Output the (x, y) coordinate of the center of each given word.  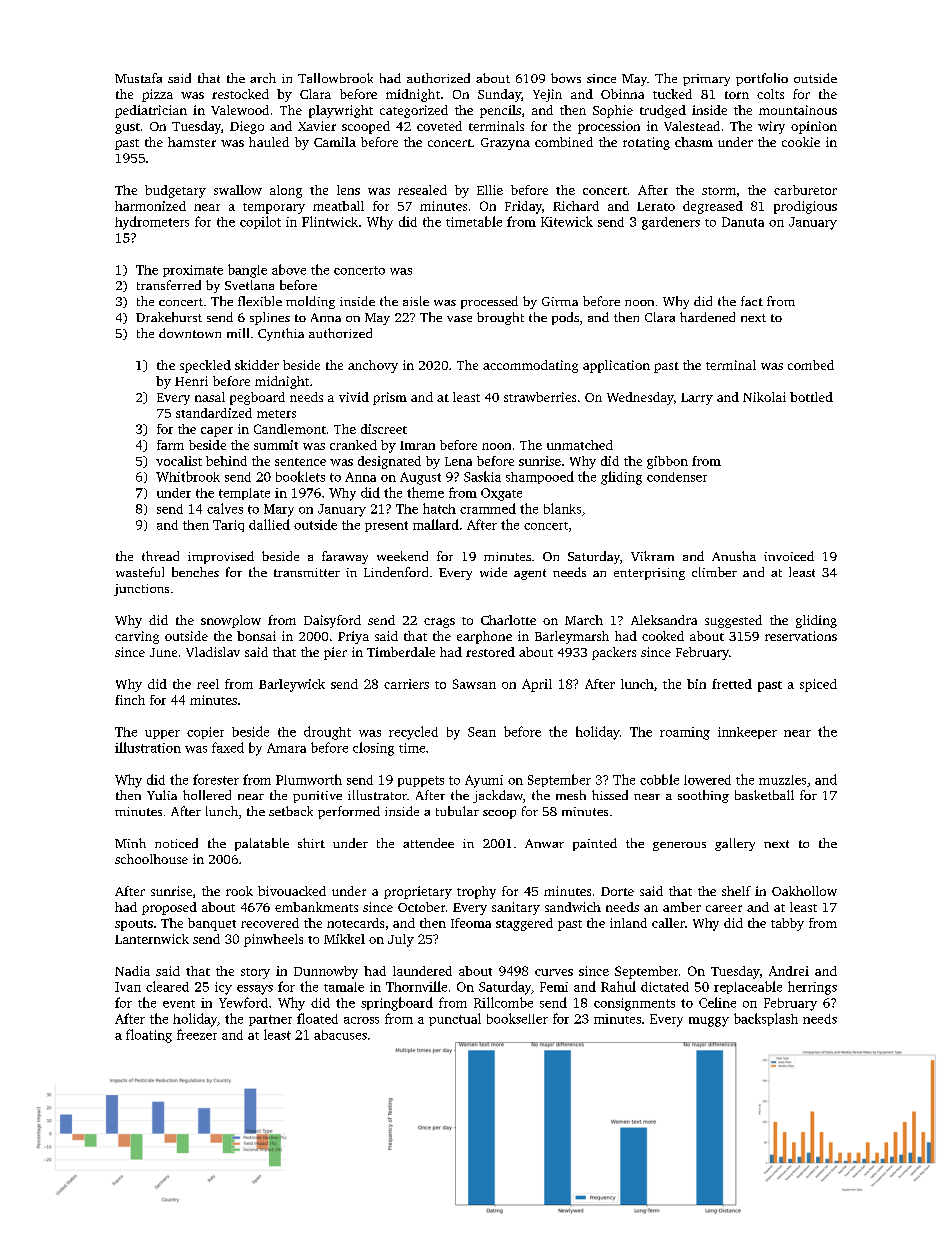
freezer (197, 1034)
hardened (707, 317)
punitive (317, 797)
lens (348, 190)
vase (459, 319)
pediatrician (151, 111)
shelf (736, 891)
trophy (476, 892)
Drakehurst (169, 317)
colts (770, 94)
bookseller (517, 1018)
